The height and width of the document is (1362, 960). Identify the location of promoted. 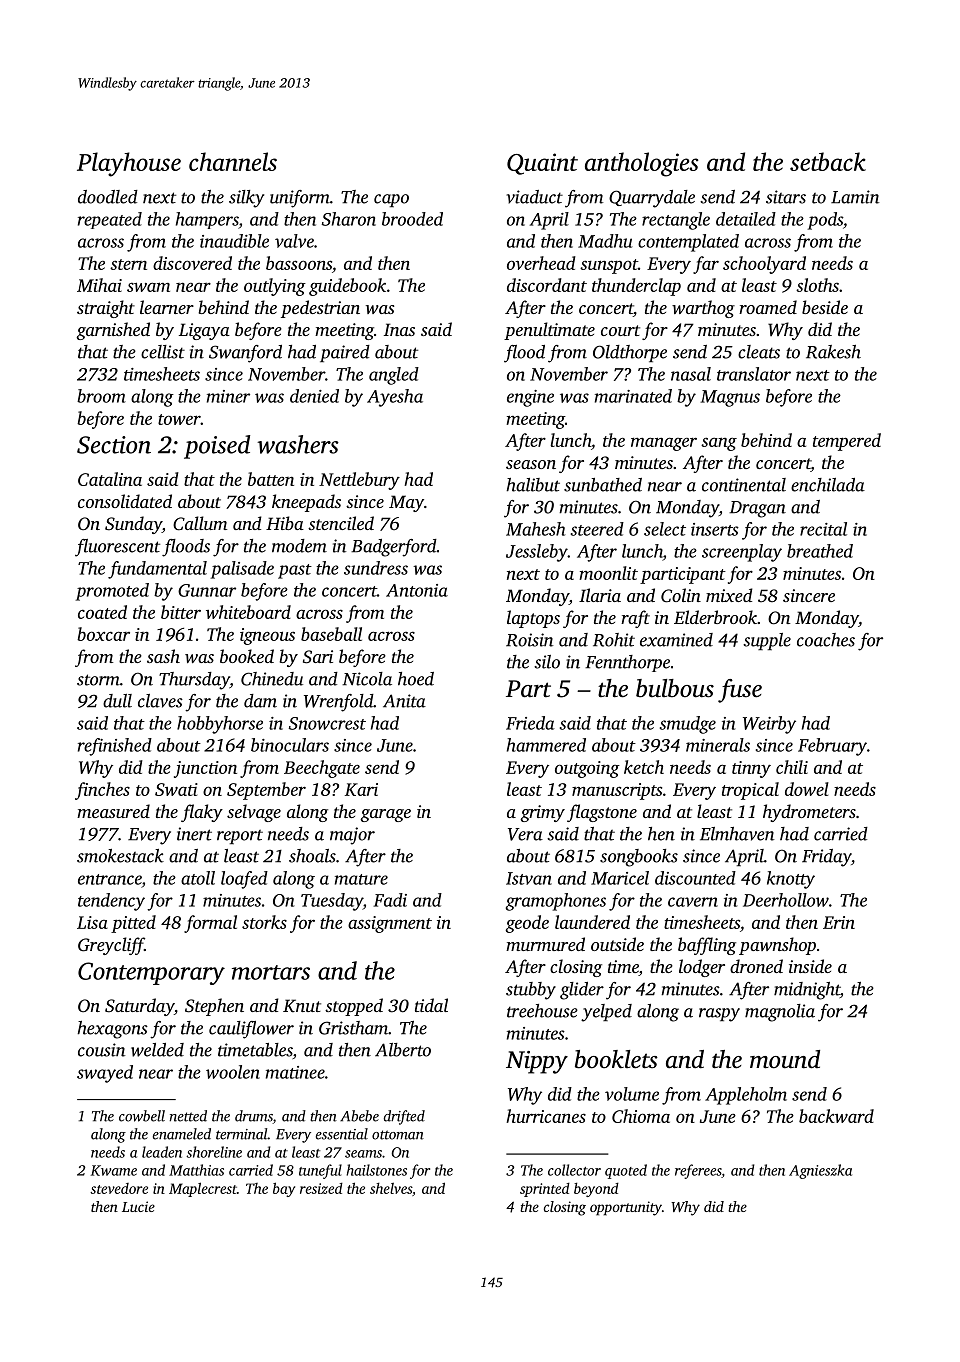
(112, 592).
